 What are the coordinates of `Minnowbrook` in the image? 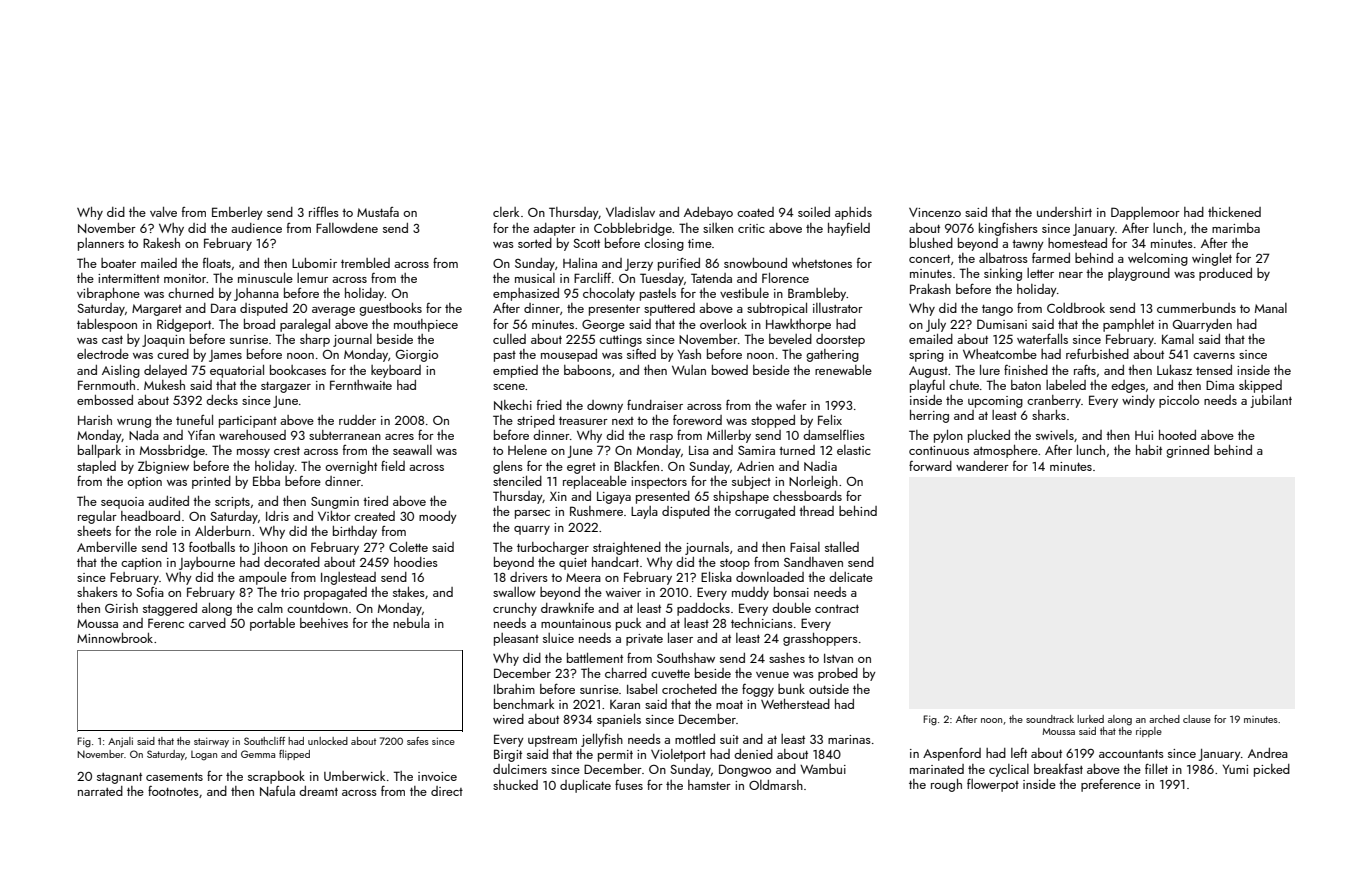 It's located at (115, 638).
